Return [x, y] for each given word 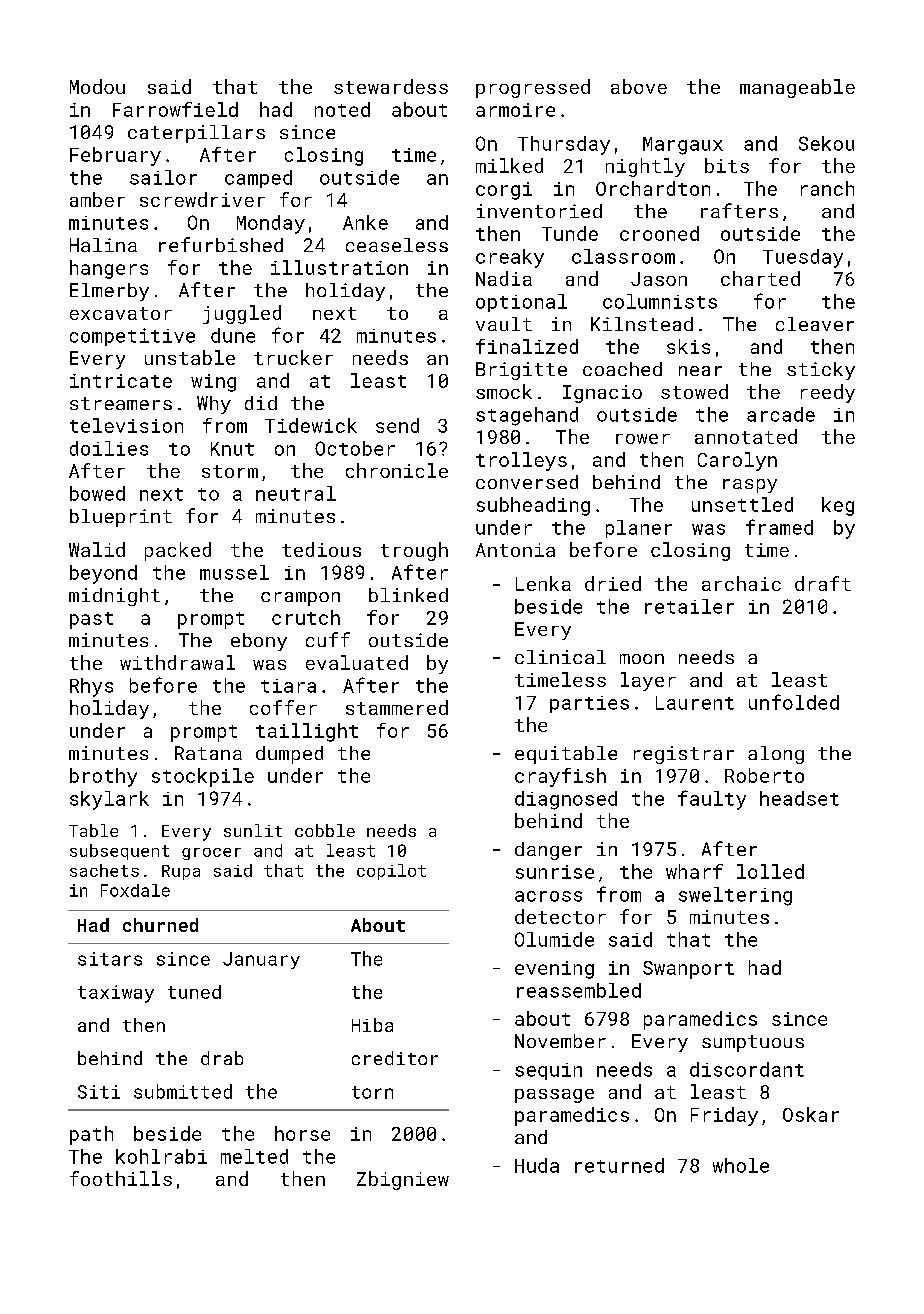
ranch [827, 188]
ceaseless [397, 245]
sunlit [253, 830]
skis [688, 346]
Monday [271, 224]
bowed [97, 493]
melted [254, 1156]
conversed [527, 482]
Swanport [688, 970]
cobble [325, 830]
